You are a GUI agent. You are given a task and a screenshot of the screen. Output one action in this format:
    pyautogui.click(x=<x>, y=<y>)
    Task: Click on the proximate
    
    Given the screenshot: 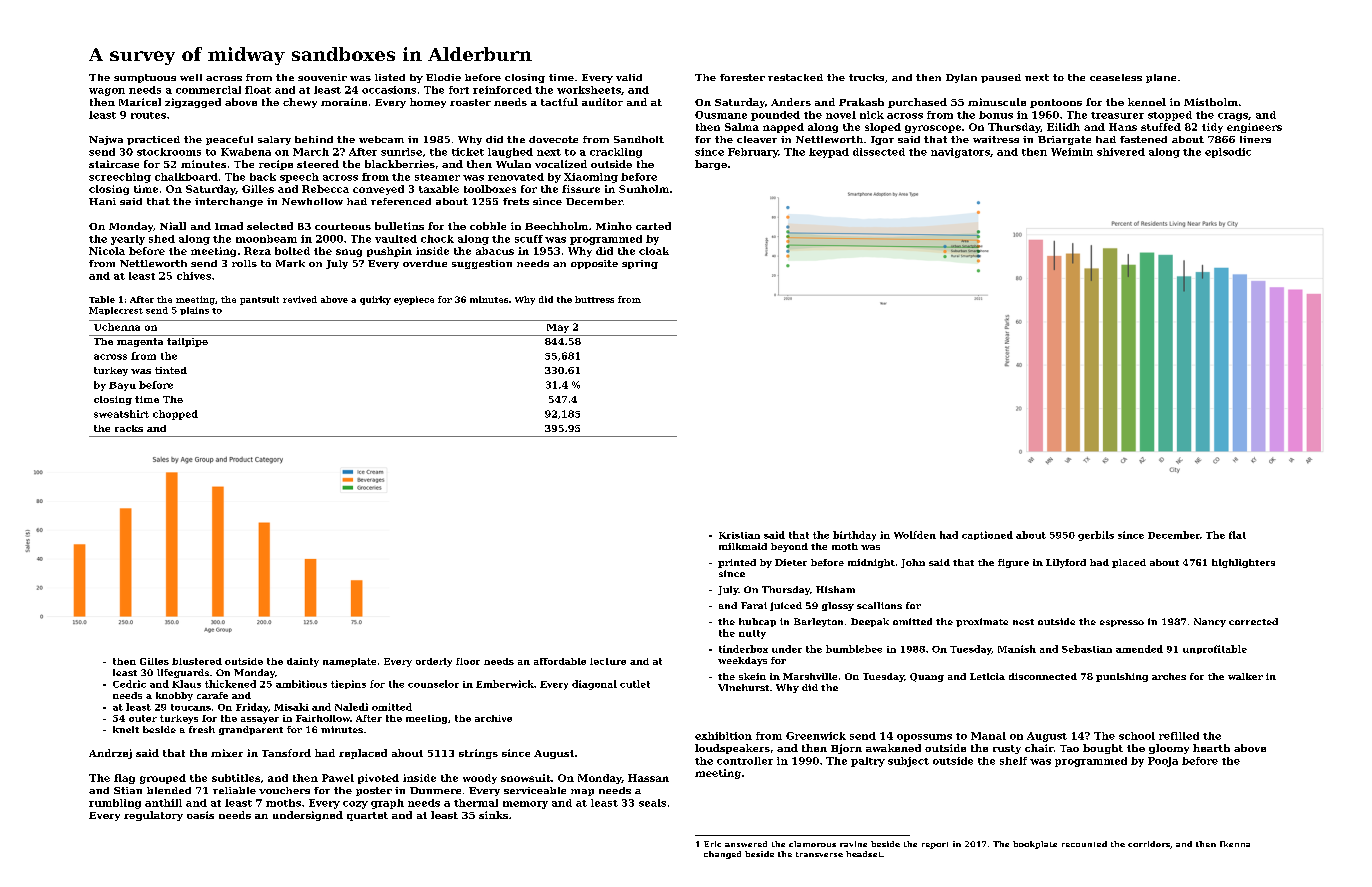 What is the action you would take?
    pyautogui.click(x=982, y=622)
